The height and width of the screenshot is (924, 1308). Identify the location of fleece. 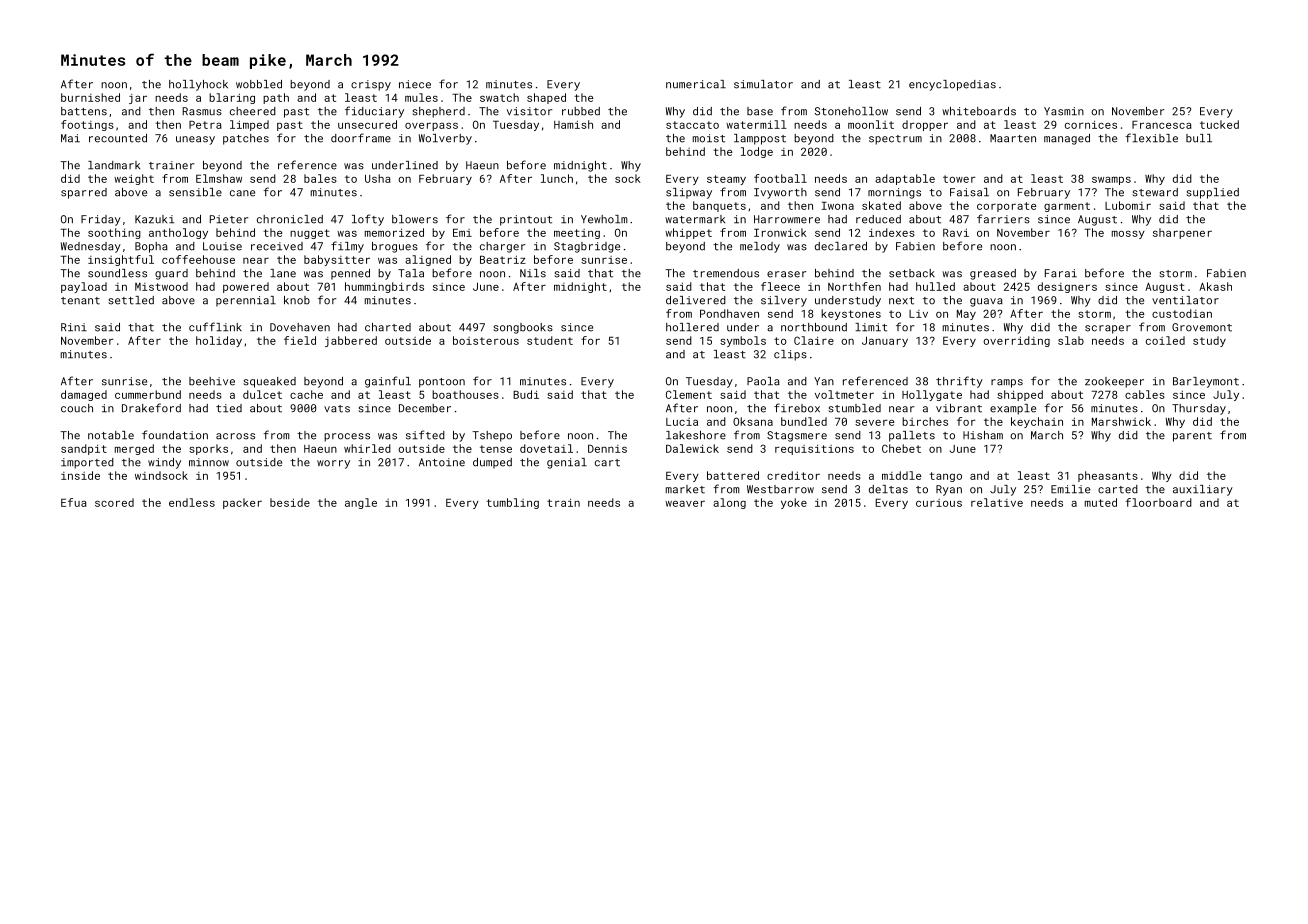
(780, 286).
